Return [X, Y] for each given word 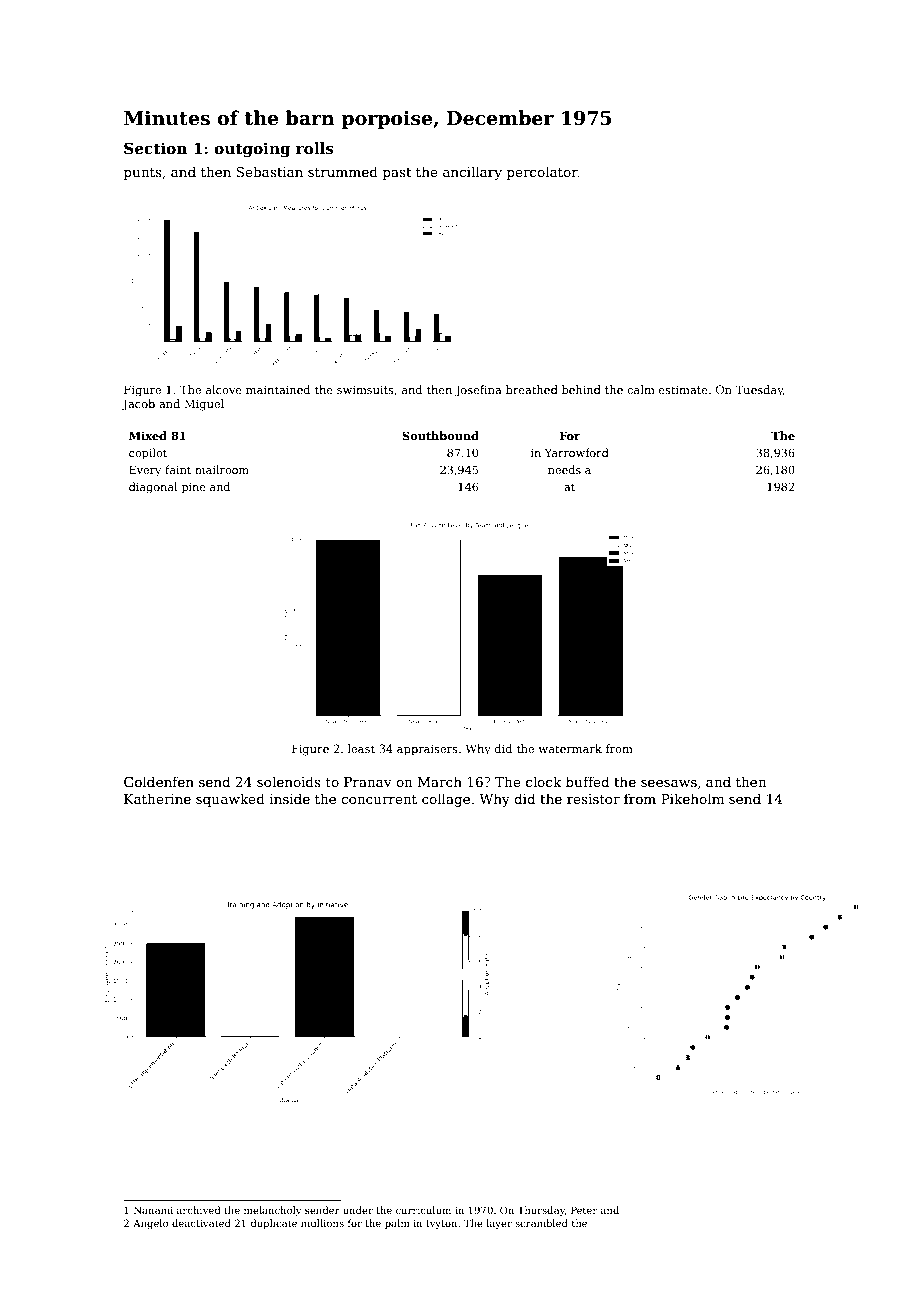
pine [194, 488]
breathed [532, 389]
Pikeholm [692, 798]
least [361, 748]
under [358, 1210]
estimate [683, 390]
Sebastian [269, 171]
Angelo [151, 1224]
